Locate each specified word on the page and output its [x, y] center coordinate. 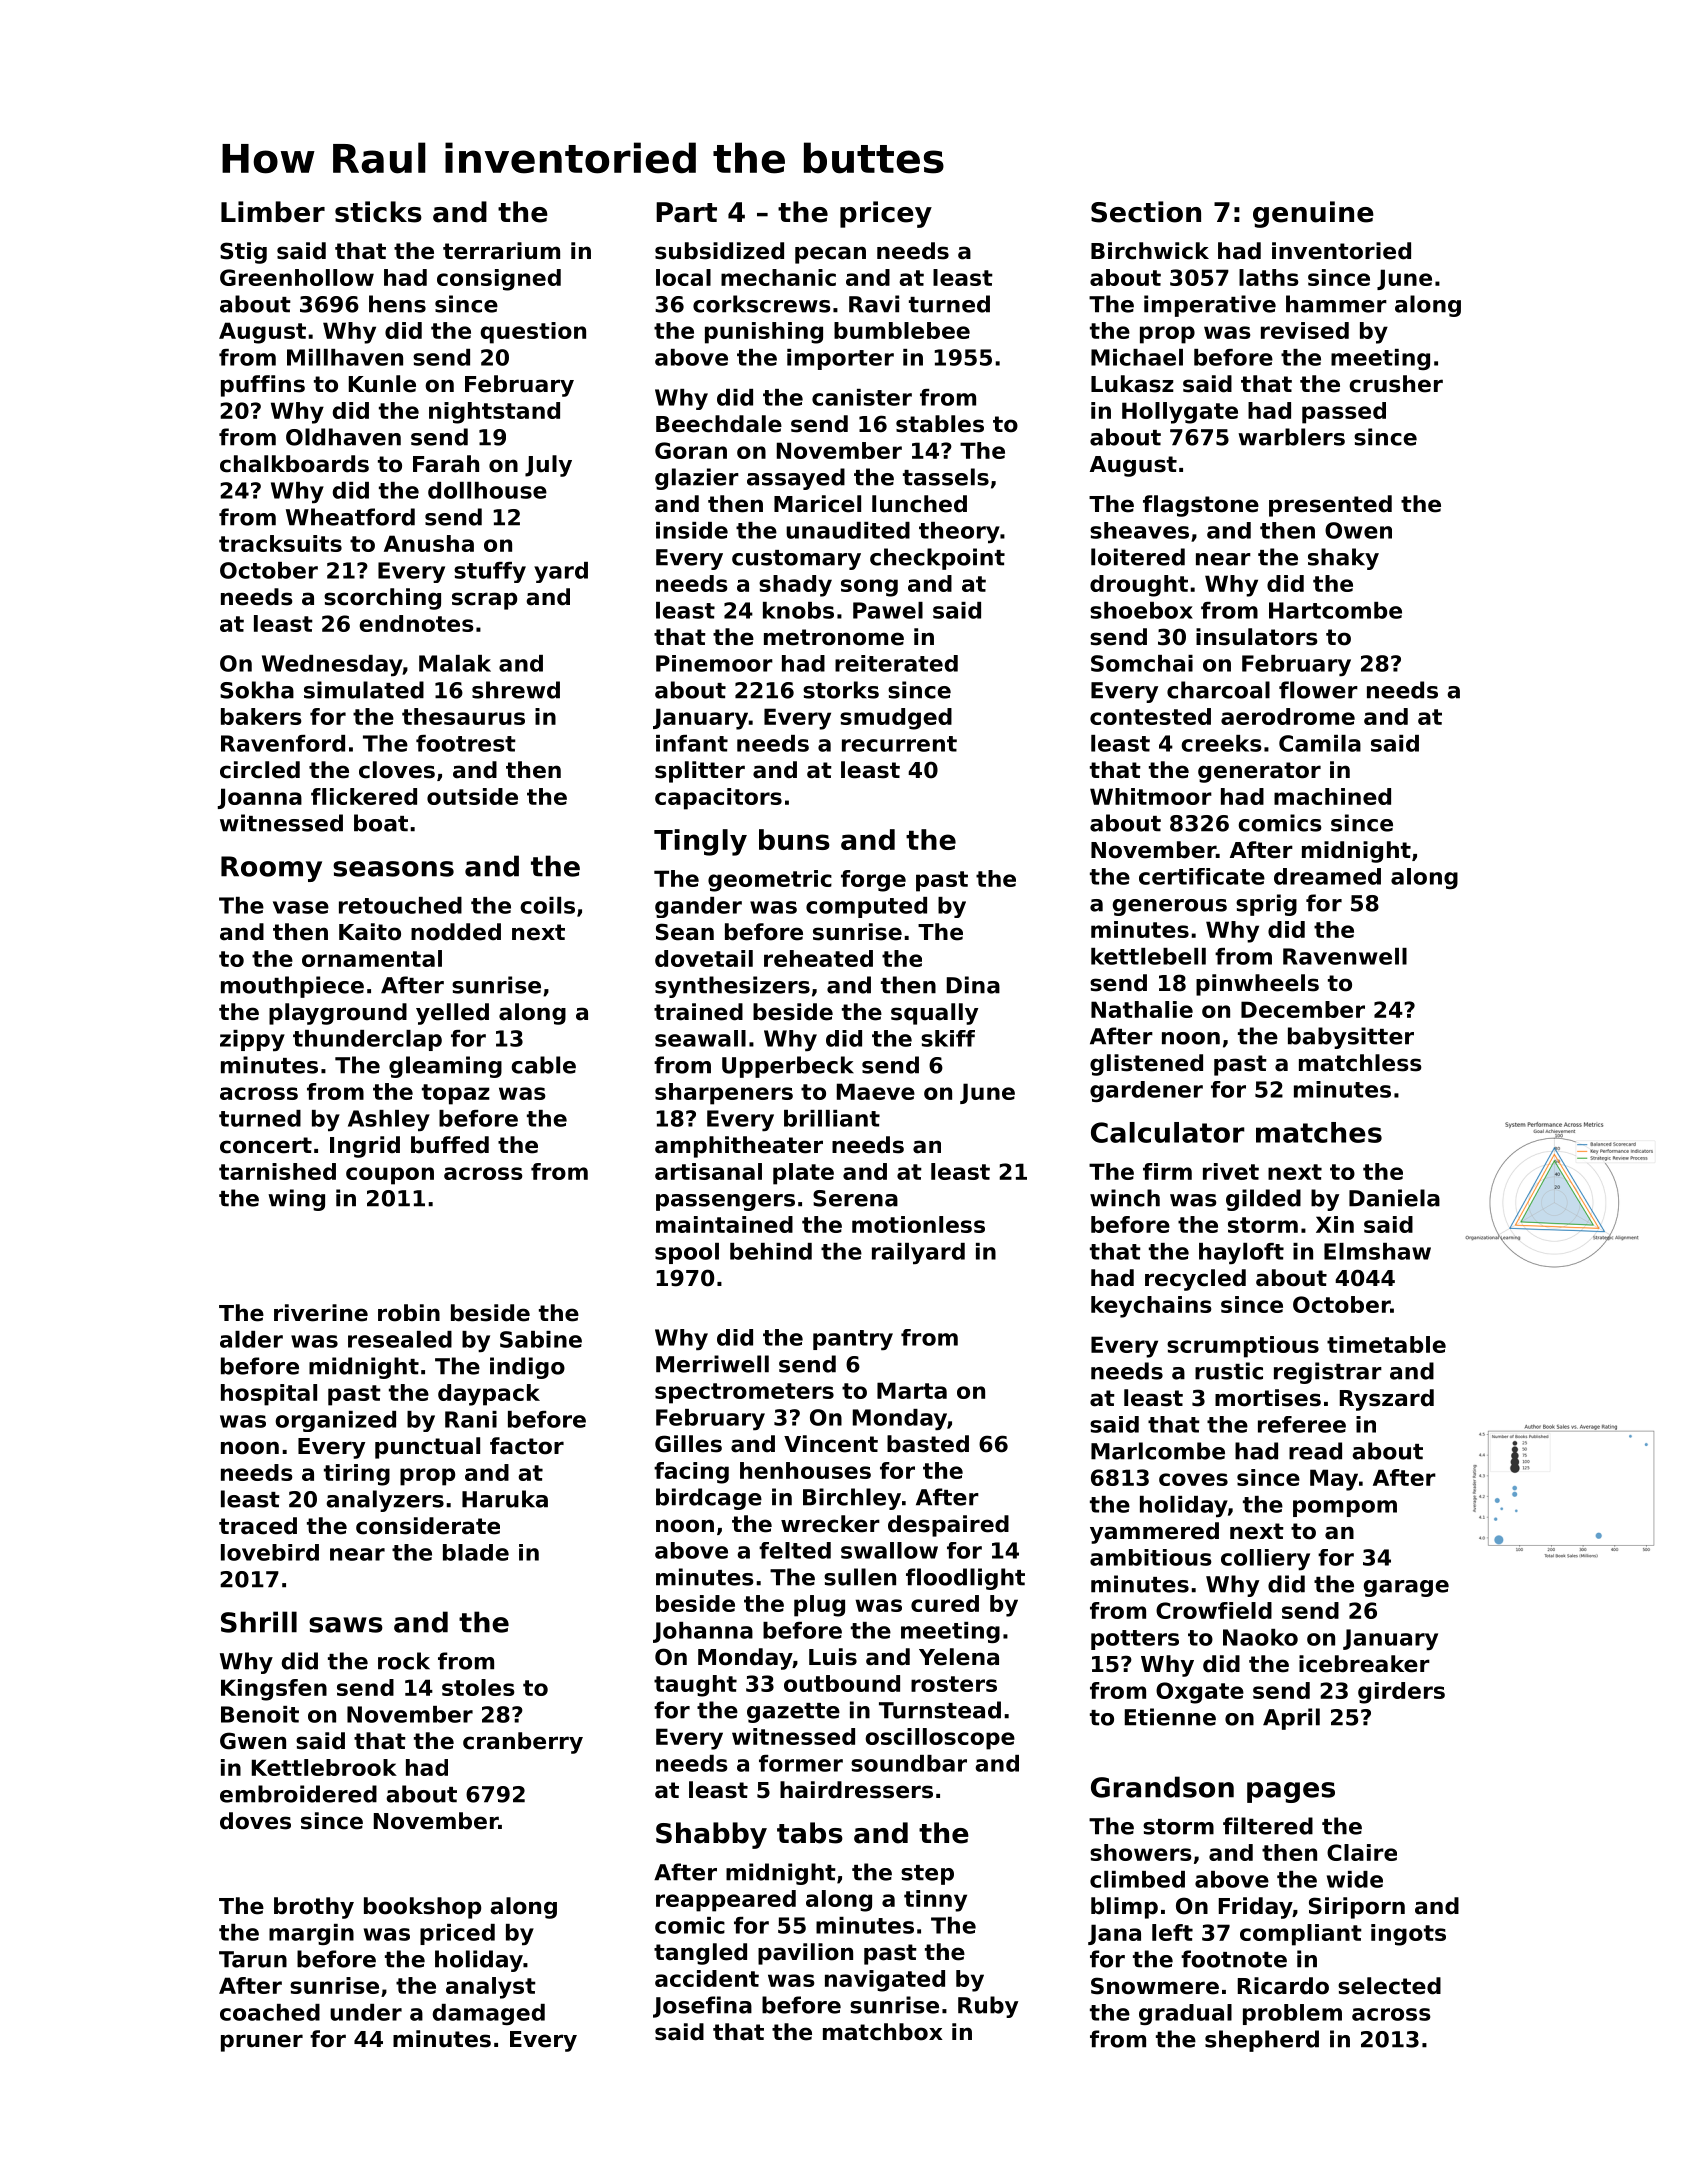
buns [794, 839]
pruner [262, 2043]
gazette [793, 1713]
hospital [269, 1395]
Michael [1137, 357]
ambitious [1151, 1557]
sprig [1266, 905]
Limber [273, 212]
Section [1146, 212]
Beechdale [719, 424]
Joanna [260, 798]
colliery [1265, 1560]
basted [928, 1444]
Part [686, 212]
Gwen [253, 1741]
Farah [446, 464]
